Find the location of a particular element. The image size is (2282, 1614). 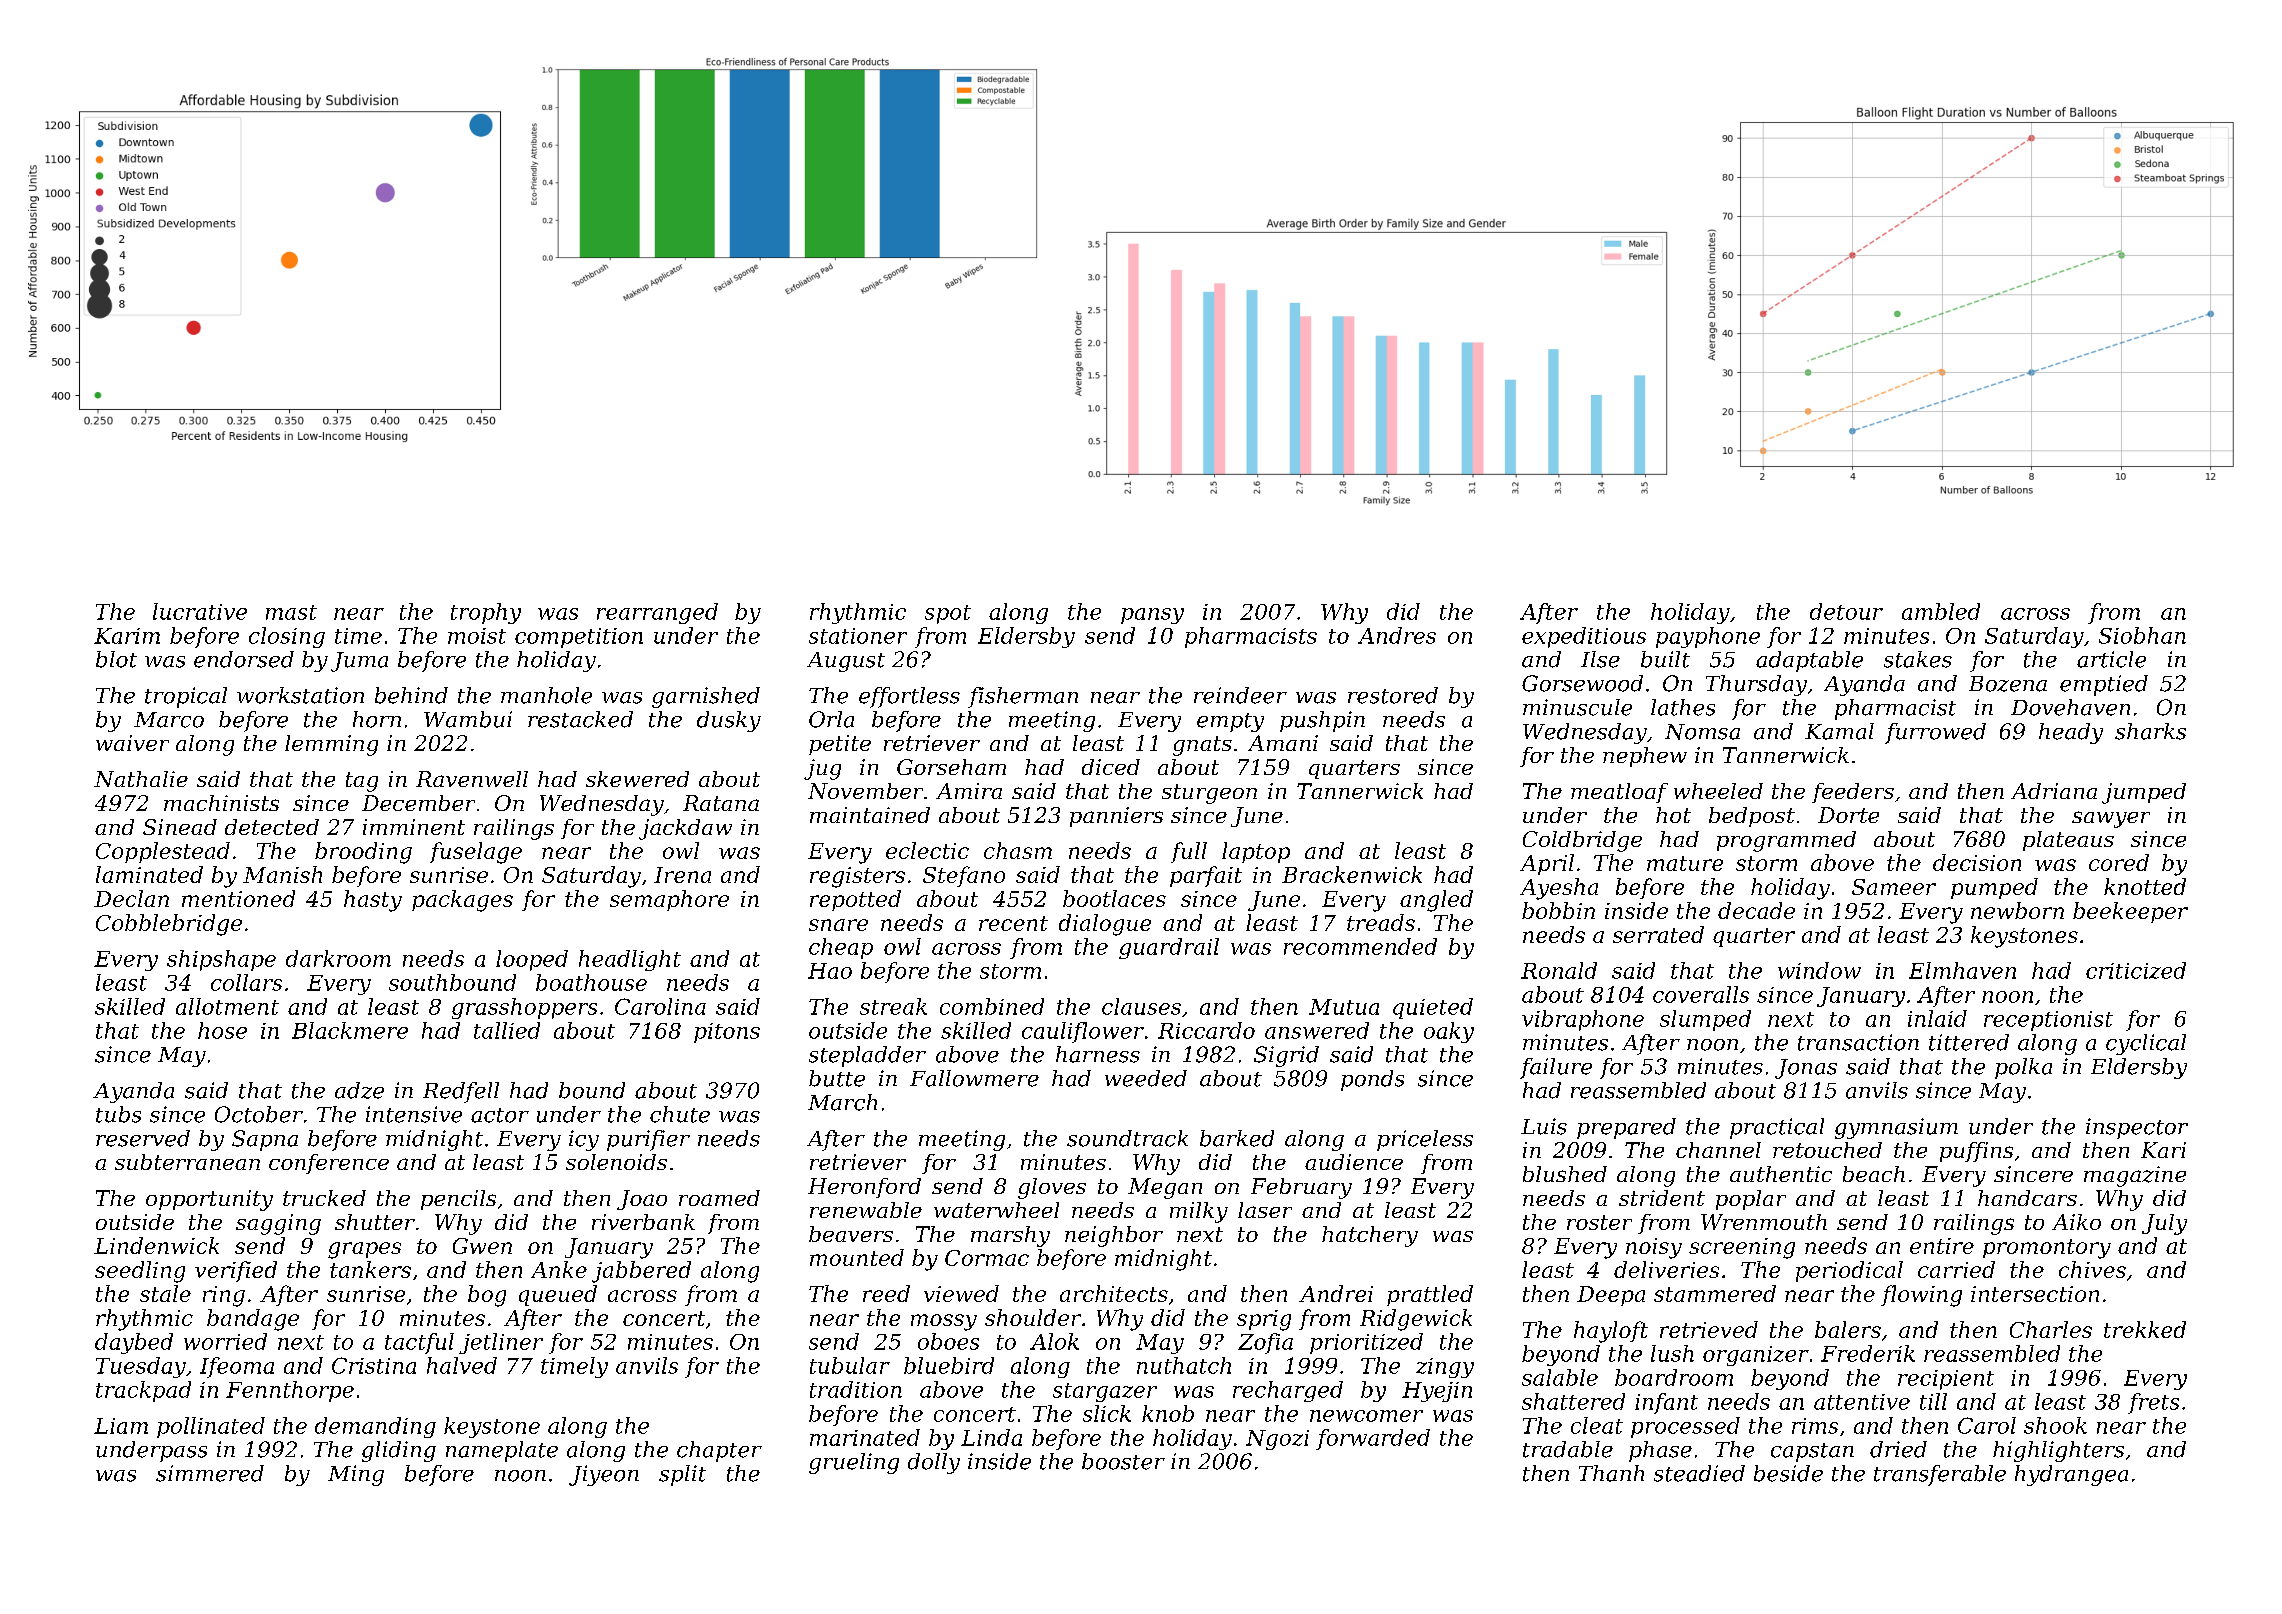

recipient is located at coordinates (1946, 1380).
